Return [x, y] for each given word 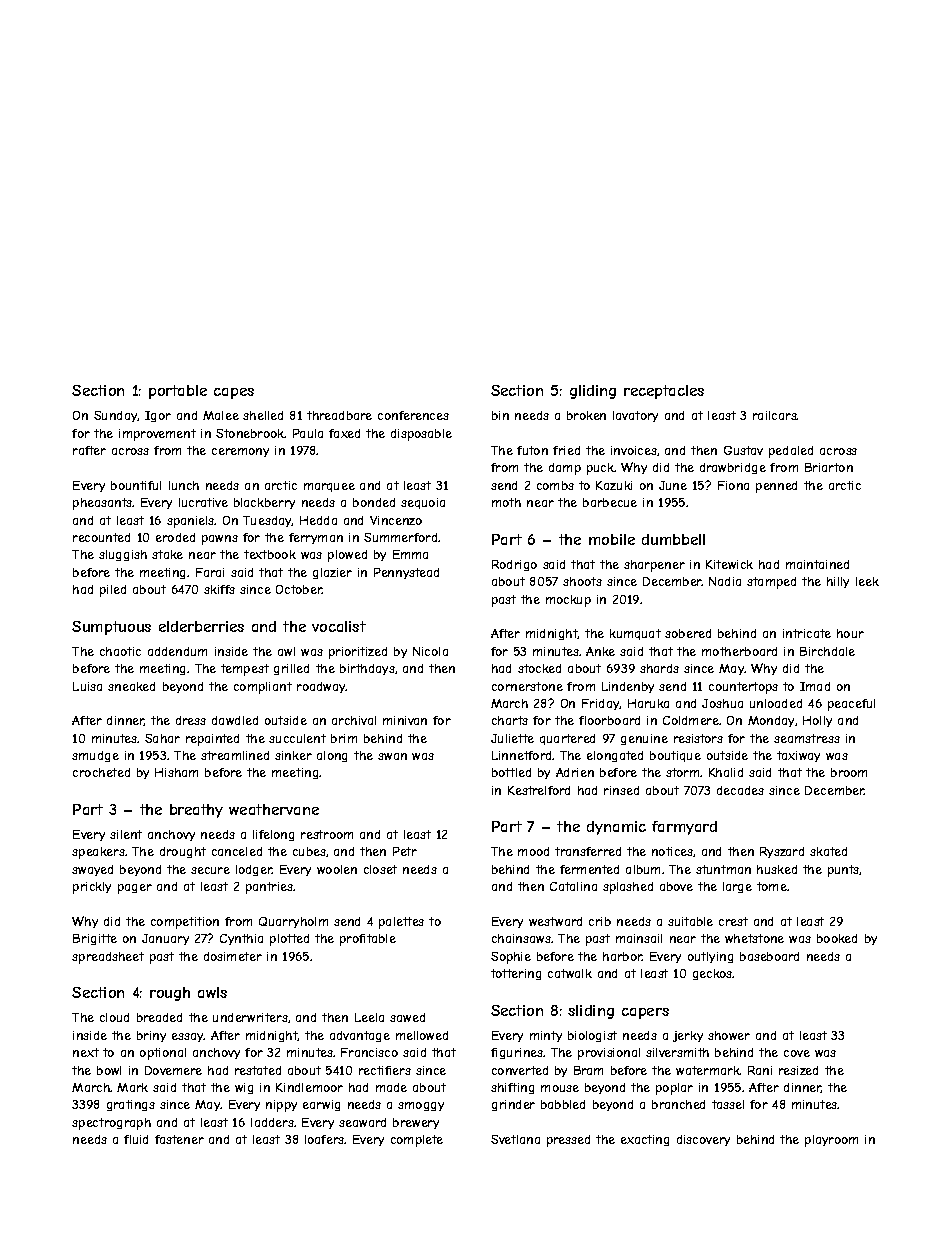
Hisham [176, 772]
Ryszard [782, 852]
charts [510, 720]
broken [586, 415]
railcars [775, 415]
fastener [179, 1139]
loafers [325, 1139]
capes [234, 393]
